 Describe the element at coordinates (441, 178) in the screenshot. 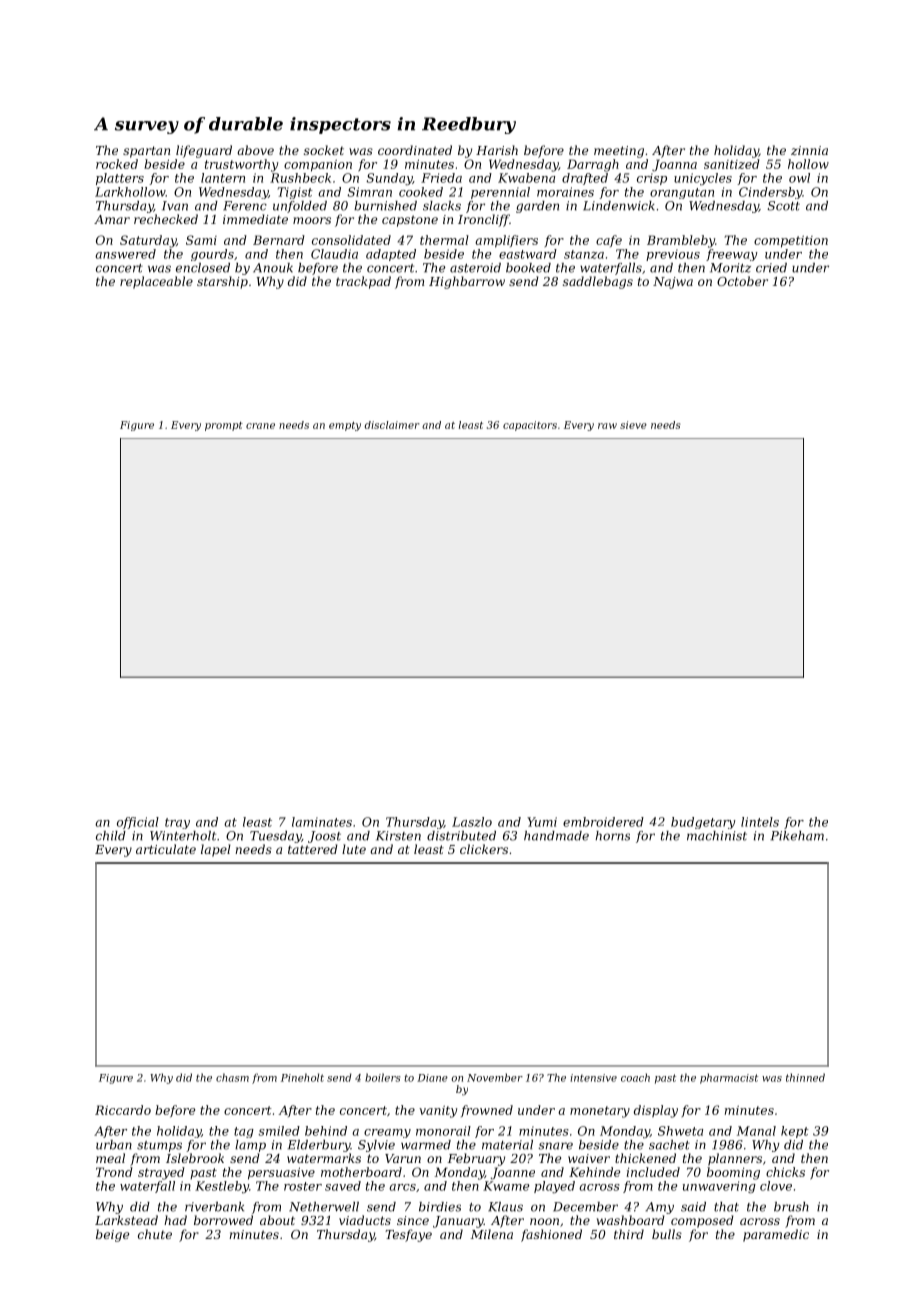

I see `Frieda` at that location.
